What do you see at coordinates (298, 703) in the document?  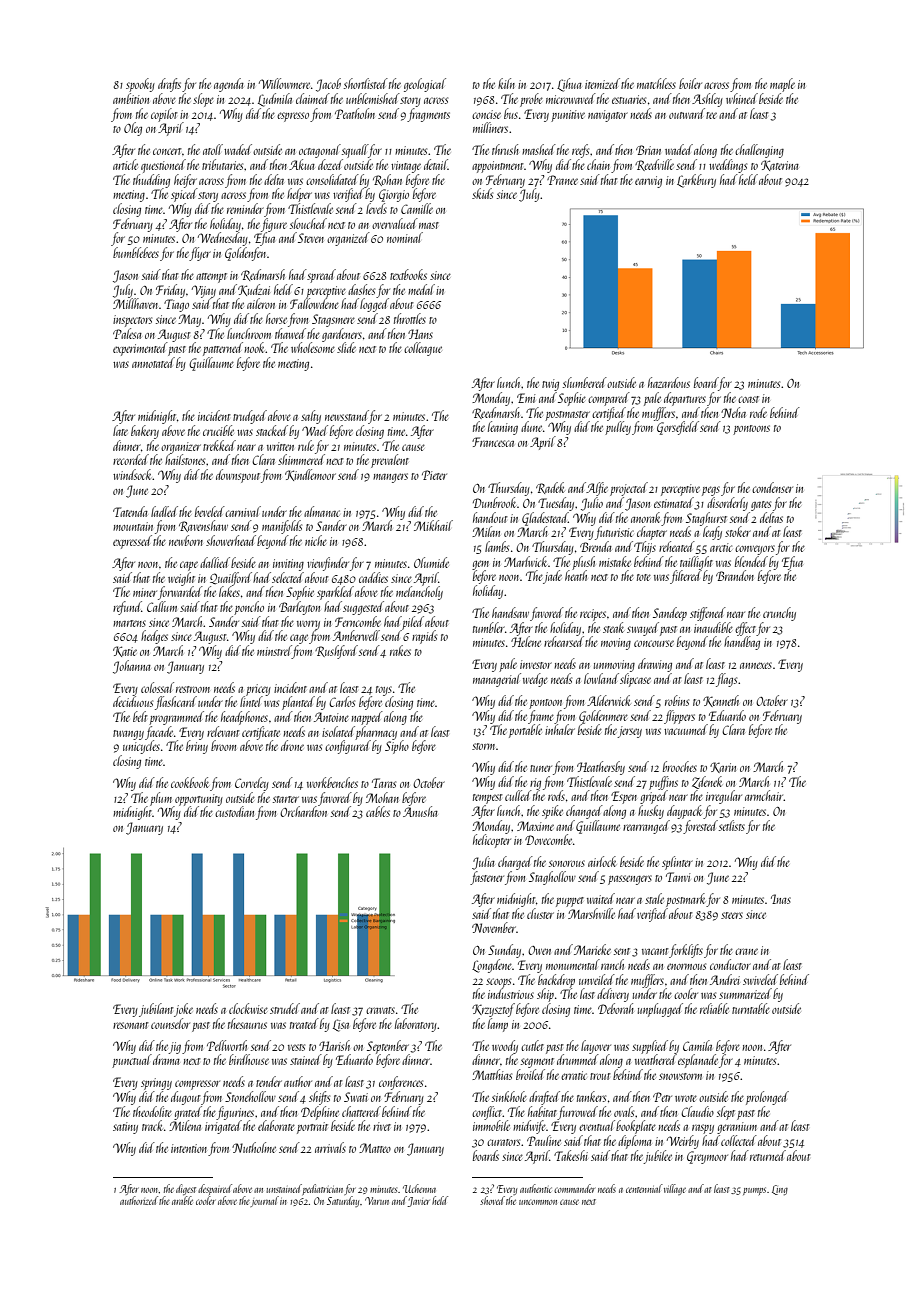 I see `planted` at bounding box center [298, 703].
